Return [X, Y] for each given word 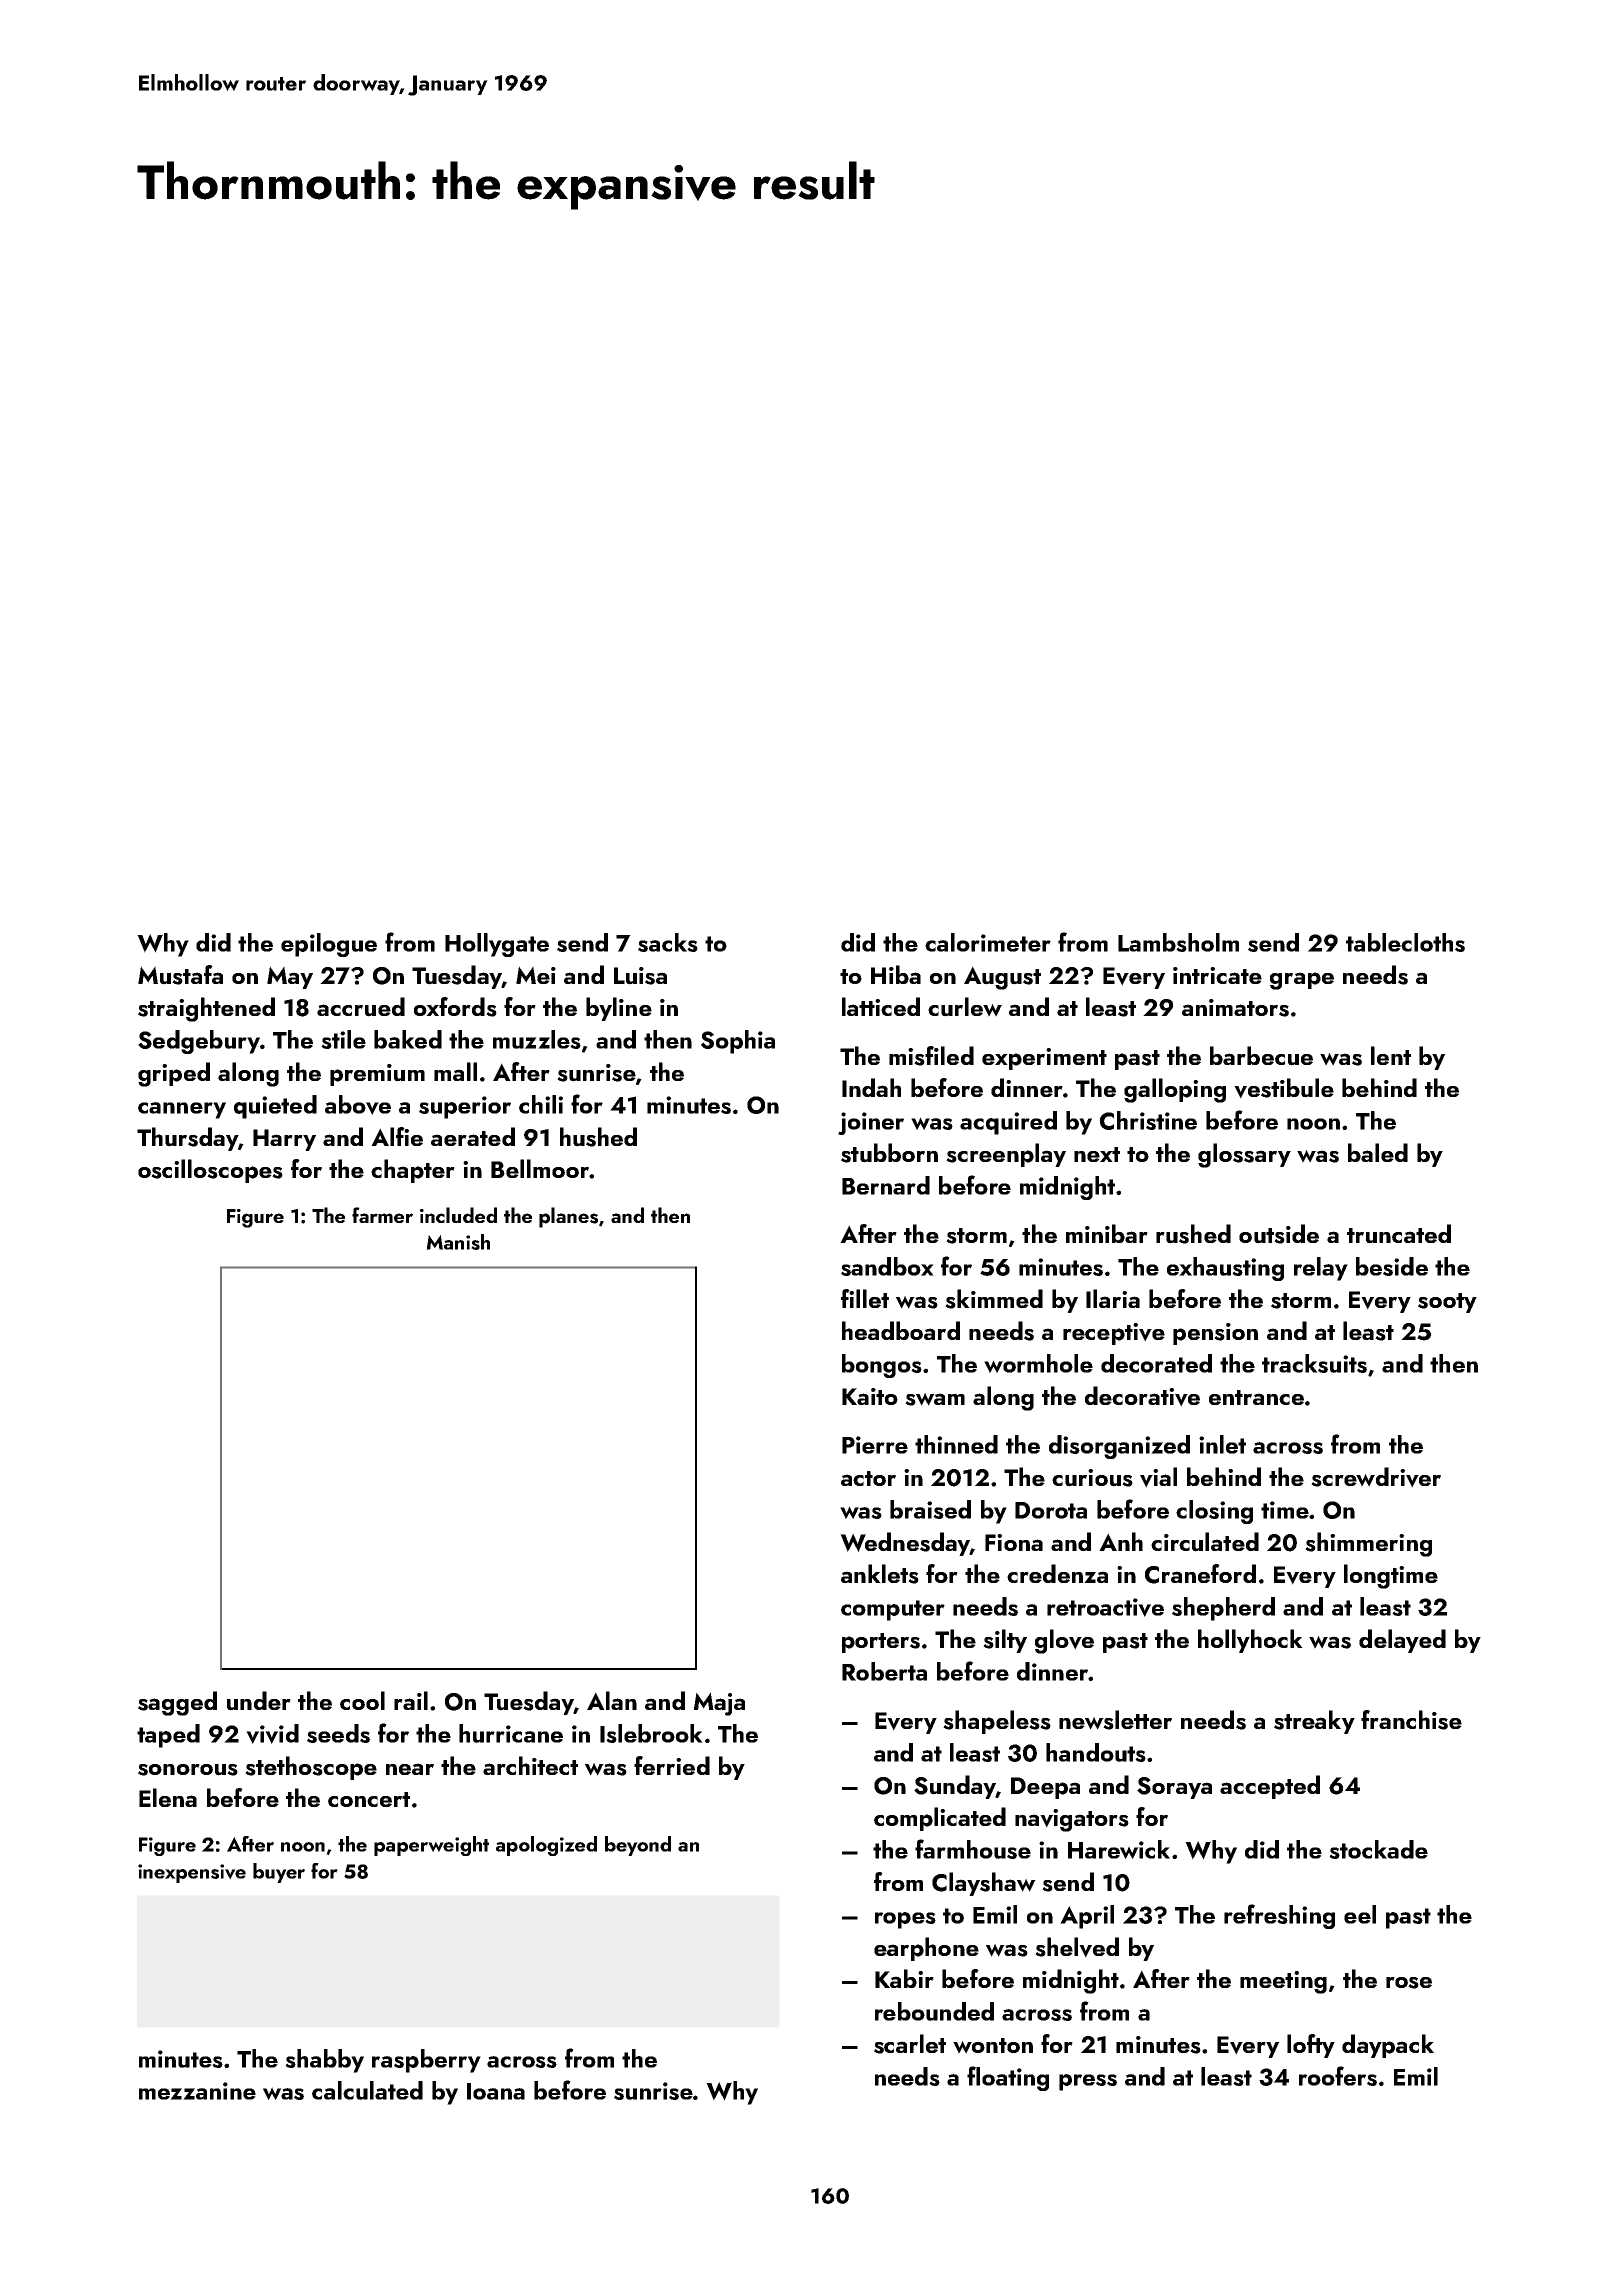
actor [868, 1478]
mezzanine [197, 2091]
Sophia [738, 1042]
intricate [1217, 975]
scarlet [910, 2044]
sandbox [887, 1266]
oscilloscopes [210, 1171]
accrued [361, 1007]
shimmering [1368, 1544]
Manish [458, 1242]
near [410, 1769]
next [1097, 1154]
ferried [672, 1765]
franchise [1411, 1720]
